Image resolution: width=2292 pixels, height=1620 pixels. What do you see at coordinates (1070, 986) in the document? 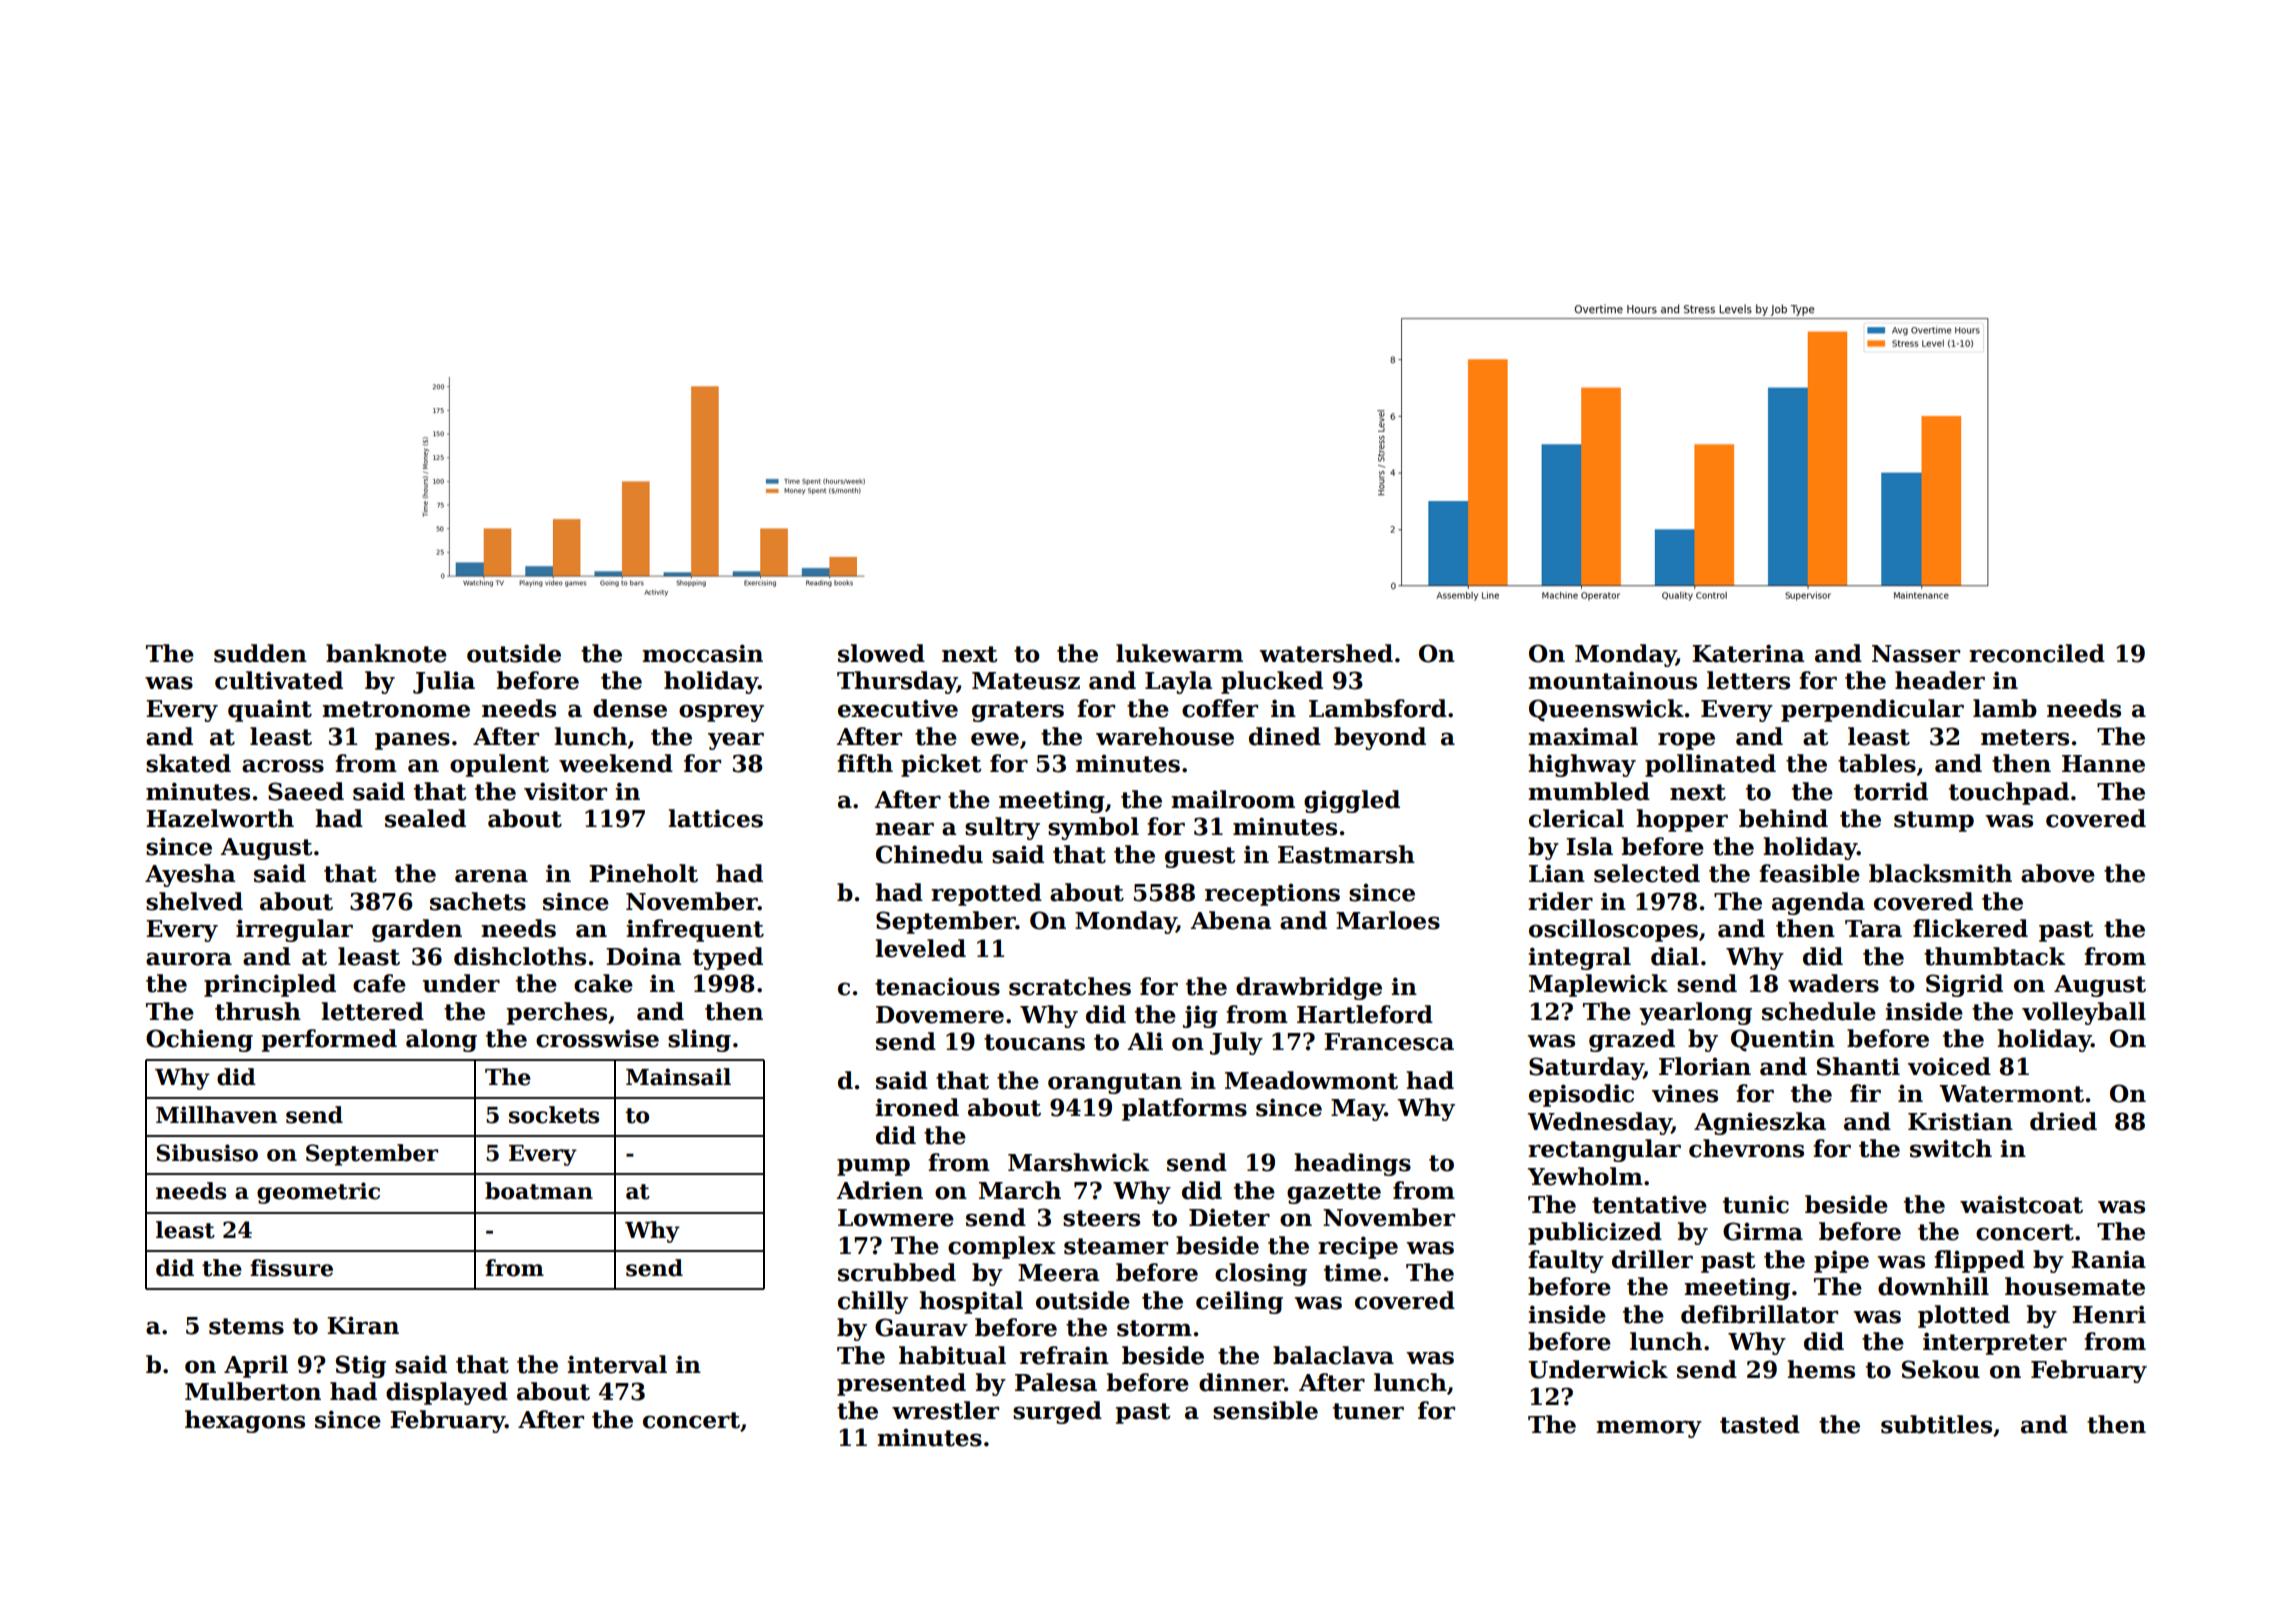
I see `scratches` at bounding box center [1070, 986].
